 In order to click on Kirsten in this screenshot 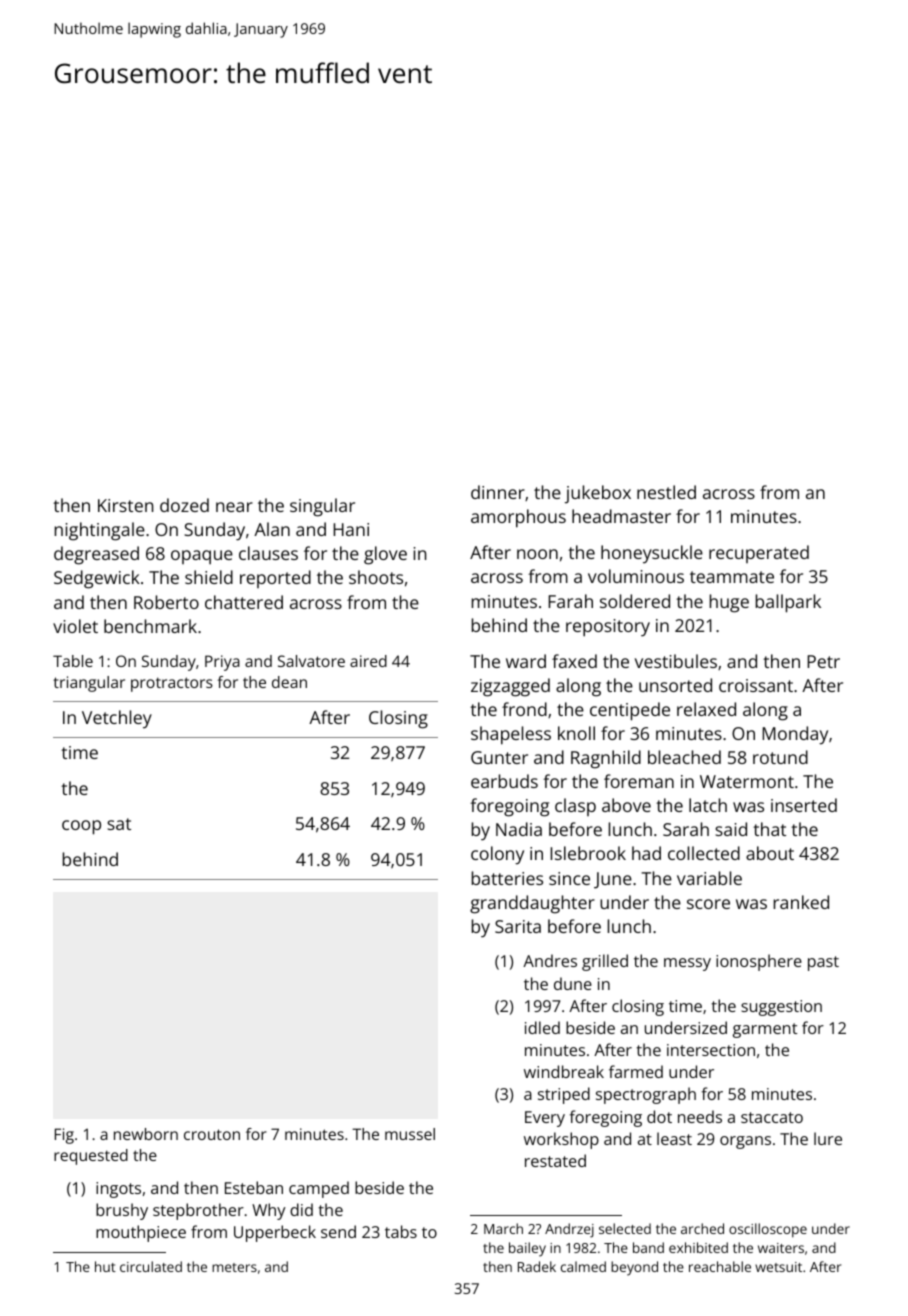, I will do `click(125, 505)`.
